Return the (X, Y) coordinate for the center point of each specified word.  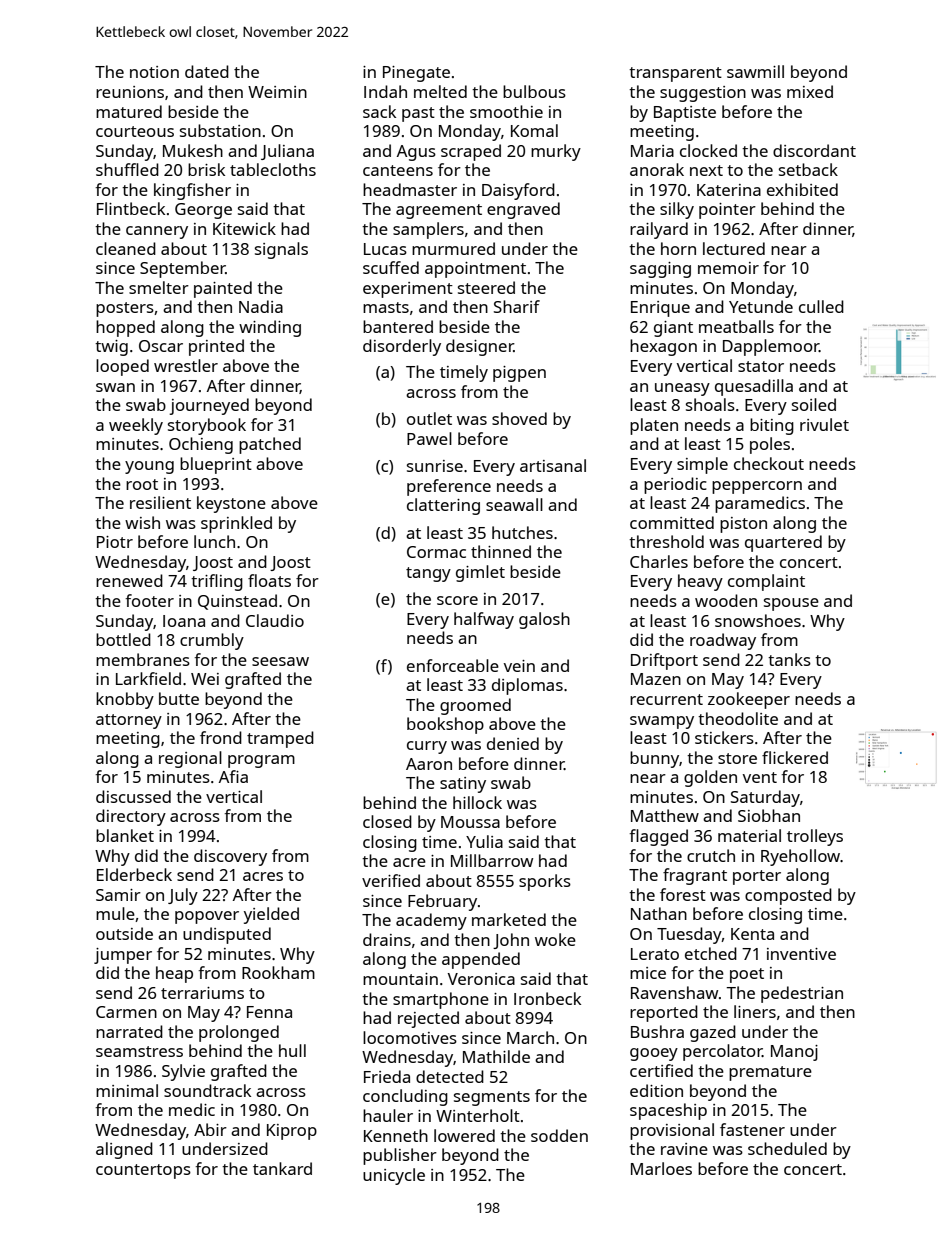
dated (207, 71)
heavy (700, 582)
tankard (282, 1168)
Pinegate (416, 74)
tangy (428, 574)
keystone (231, 504)
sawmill (755, 71)
